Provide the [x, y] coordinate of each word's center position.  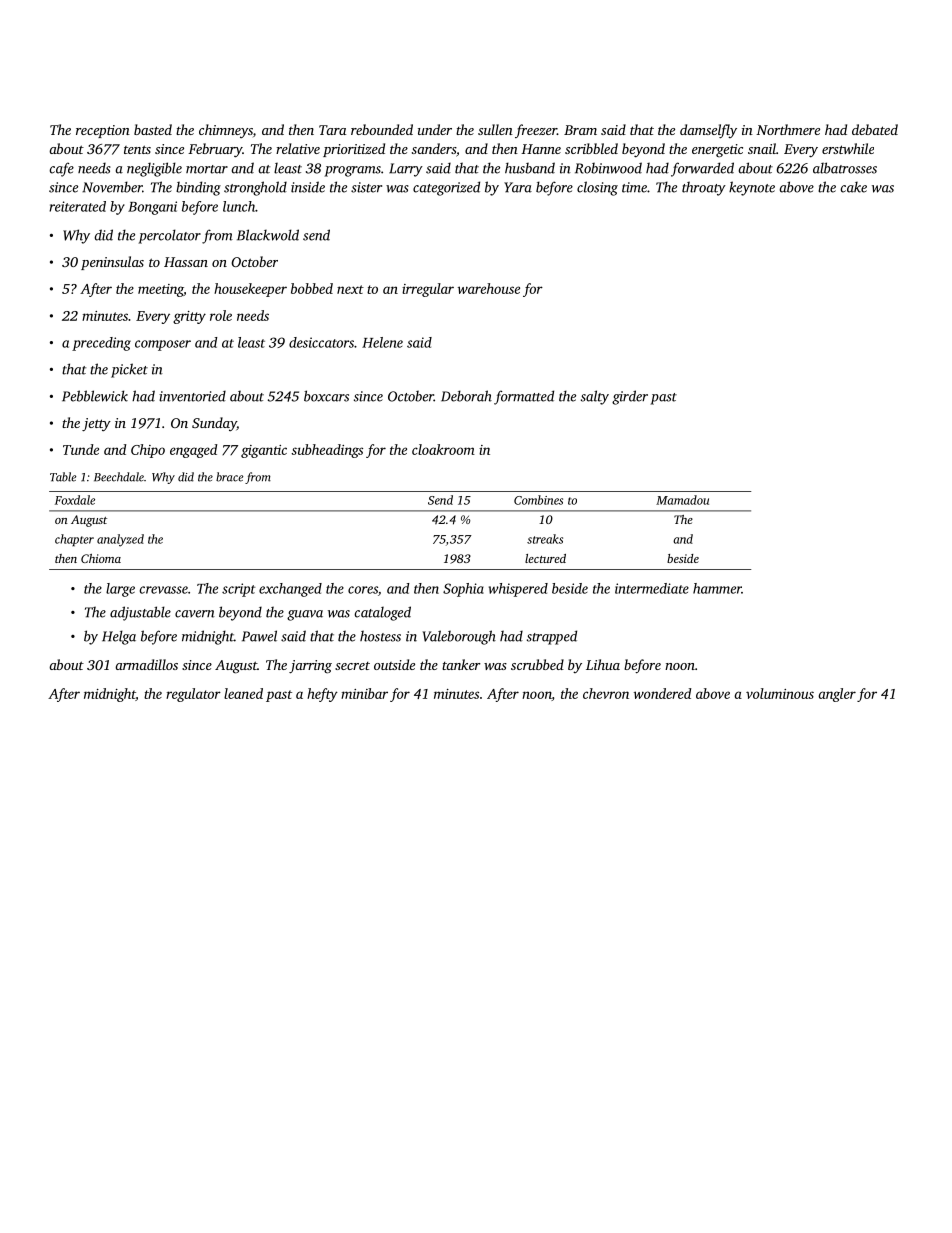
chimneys [226, 131]
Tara [332, 130]
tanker [461, 664]
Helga [119, 637]
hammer [717, 588]
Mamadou [682, 500]
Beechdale [119, 477]
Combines [538, 500]
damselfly [708, 131]
